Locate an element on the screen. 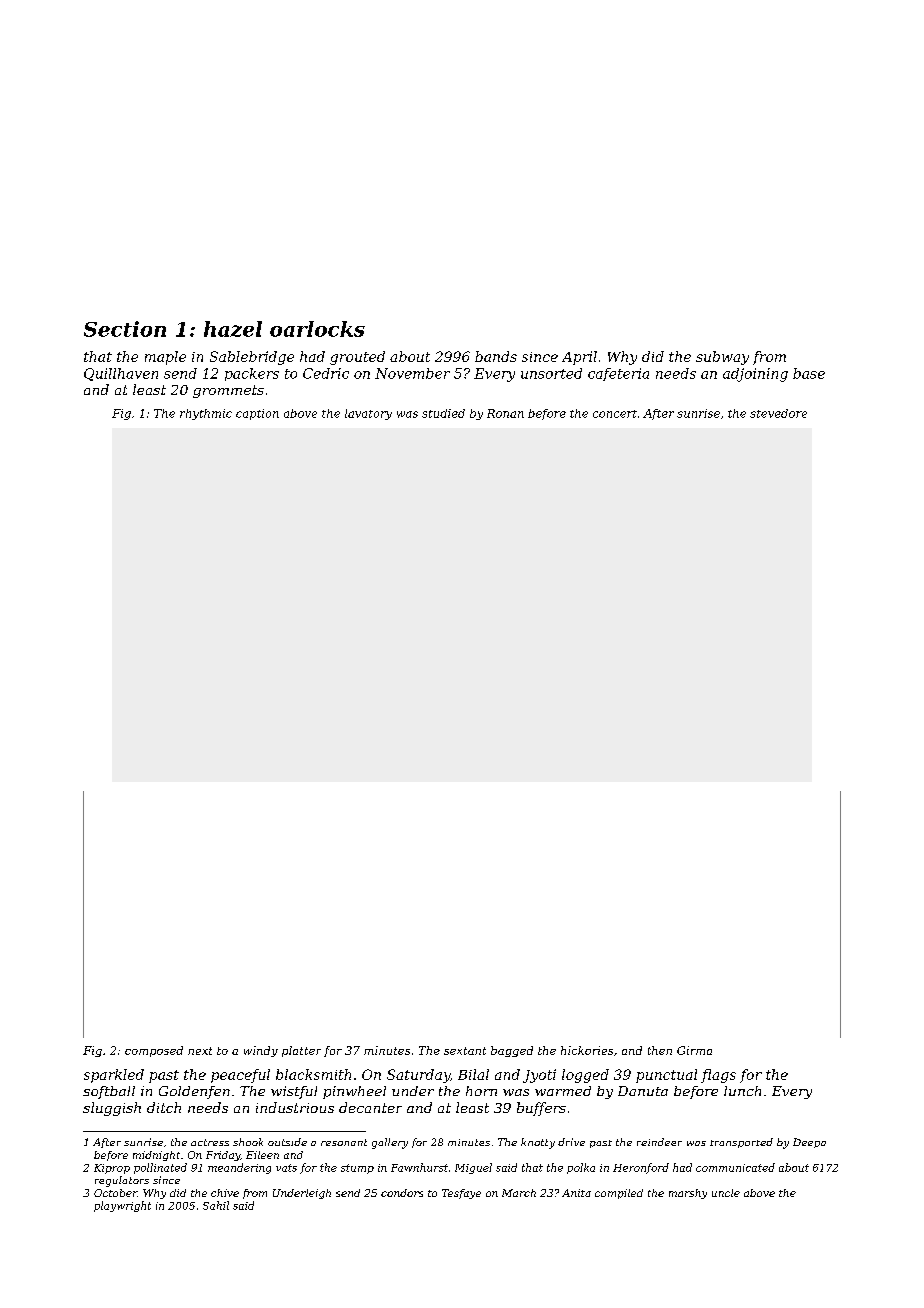  gallery is located at coordinates (390, 1143).
